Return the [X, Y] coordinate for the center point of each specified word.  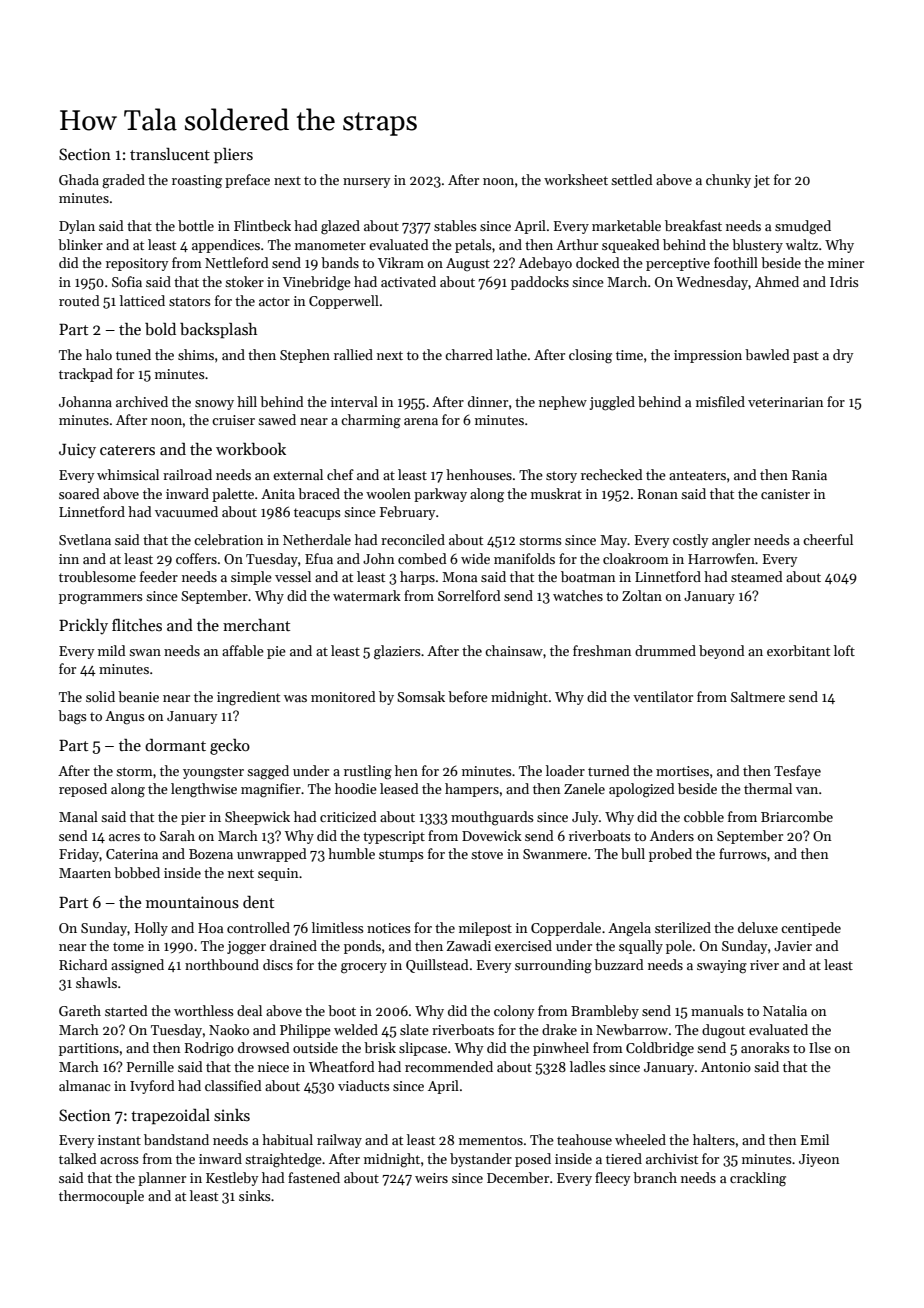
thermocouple [101, 1197]
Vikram [401, 262]
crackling [758, 1179]
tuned [133, 354]
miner [846, 263]
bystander [481, 1160]
